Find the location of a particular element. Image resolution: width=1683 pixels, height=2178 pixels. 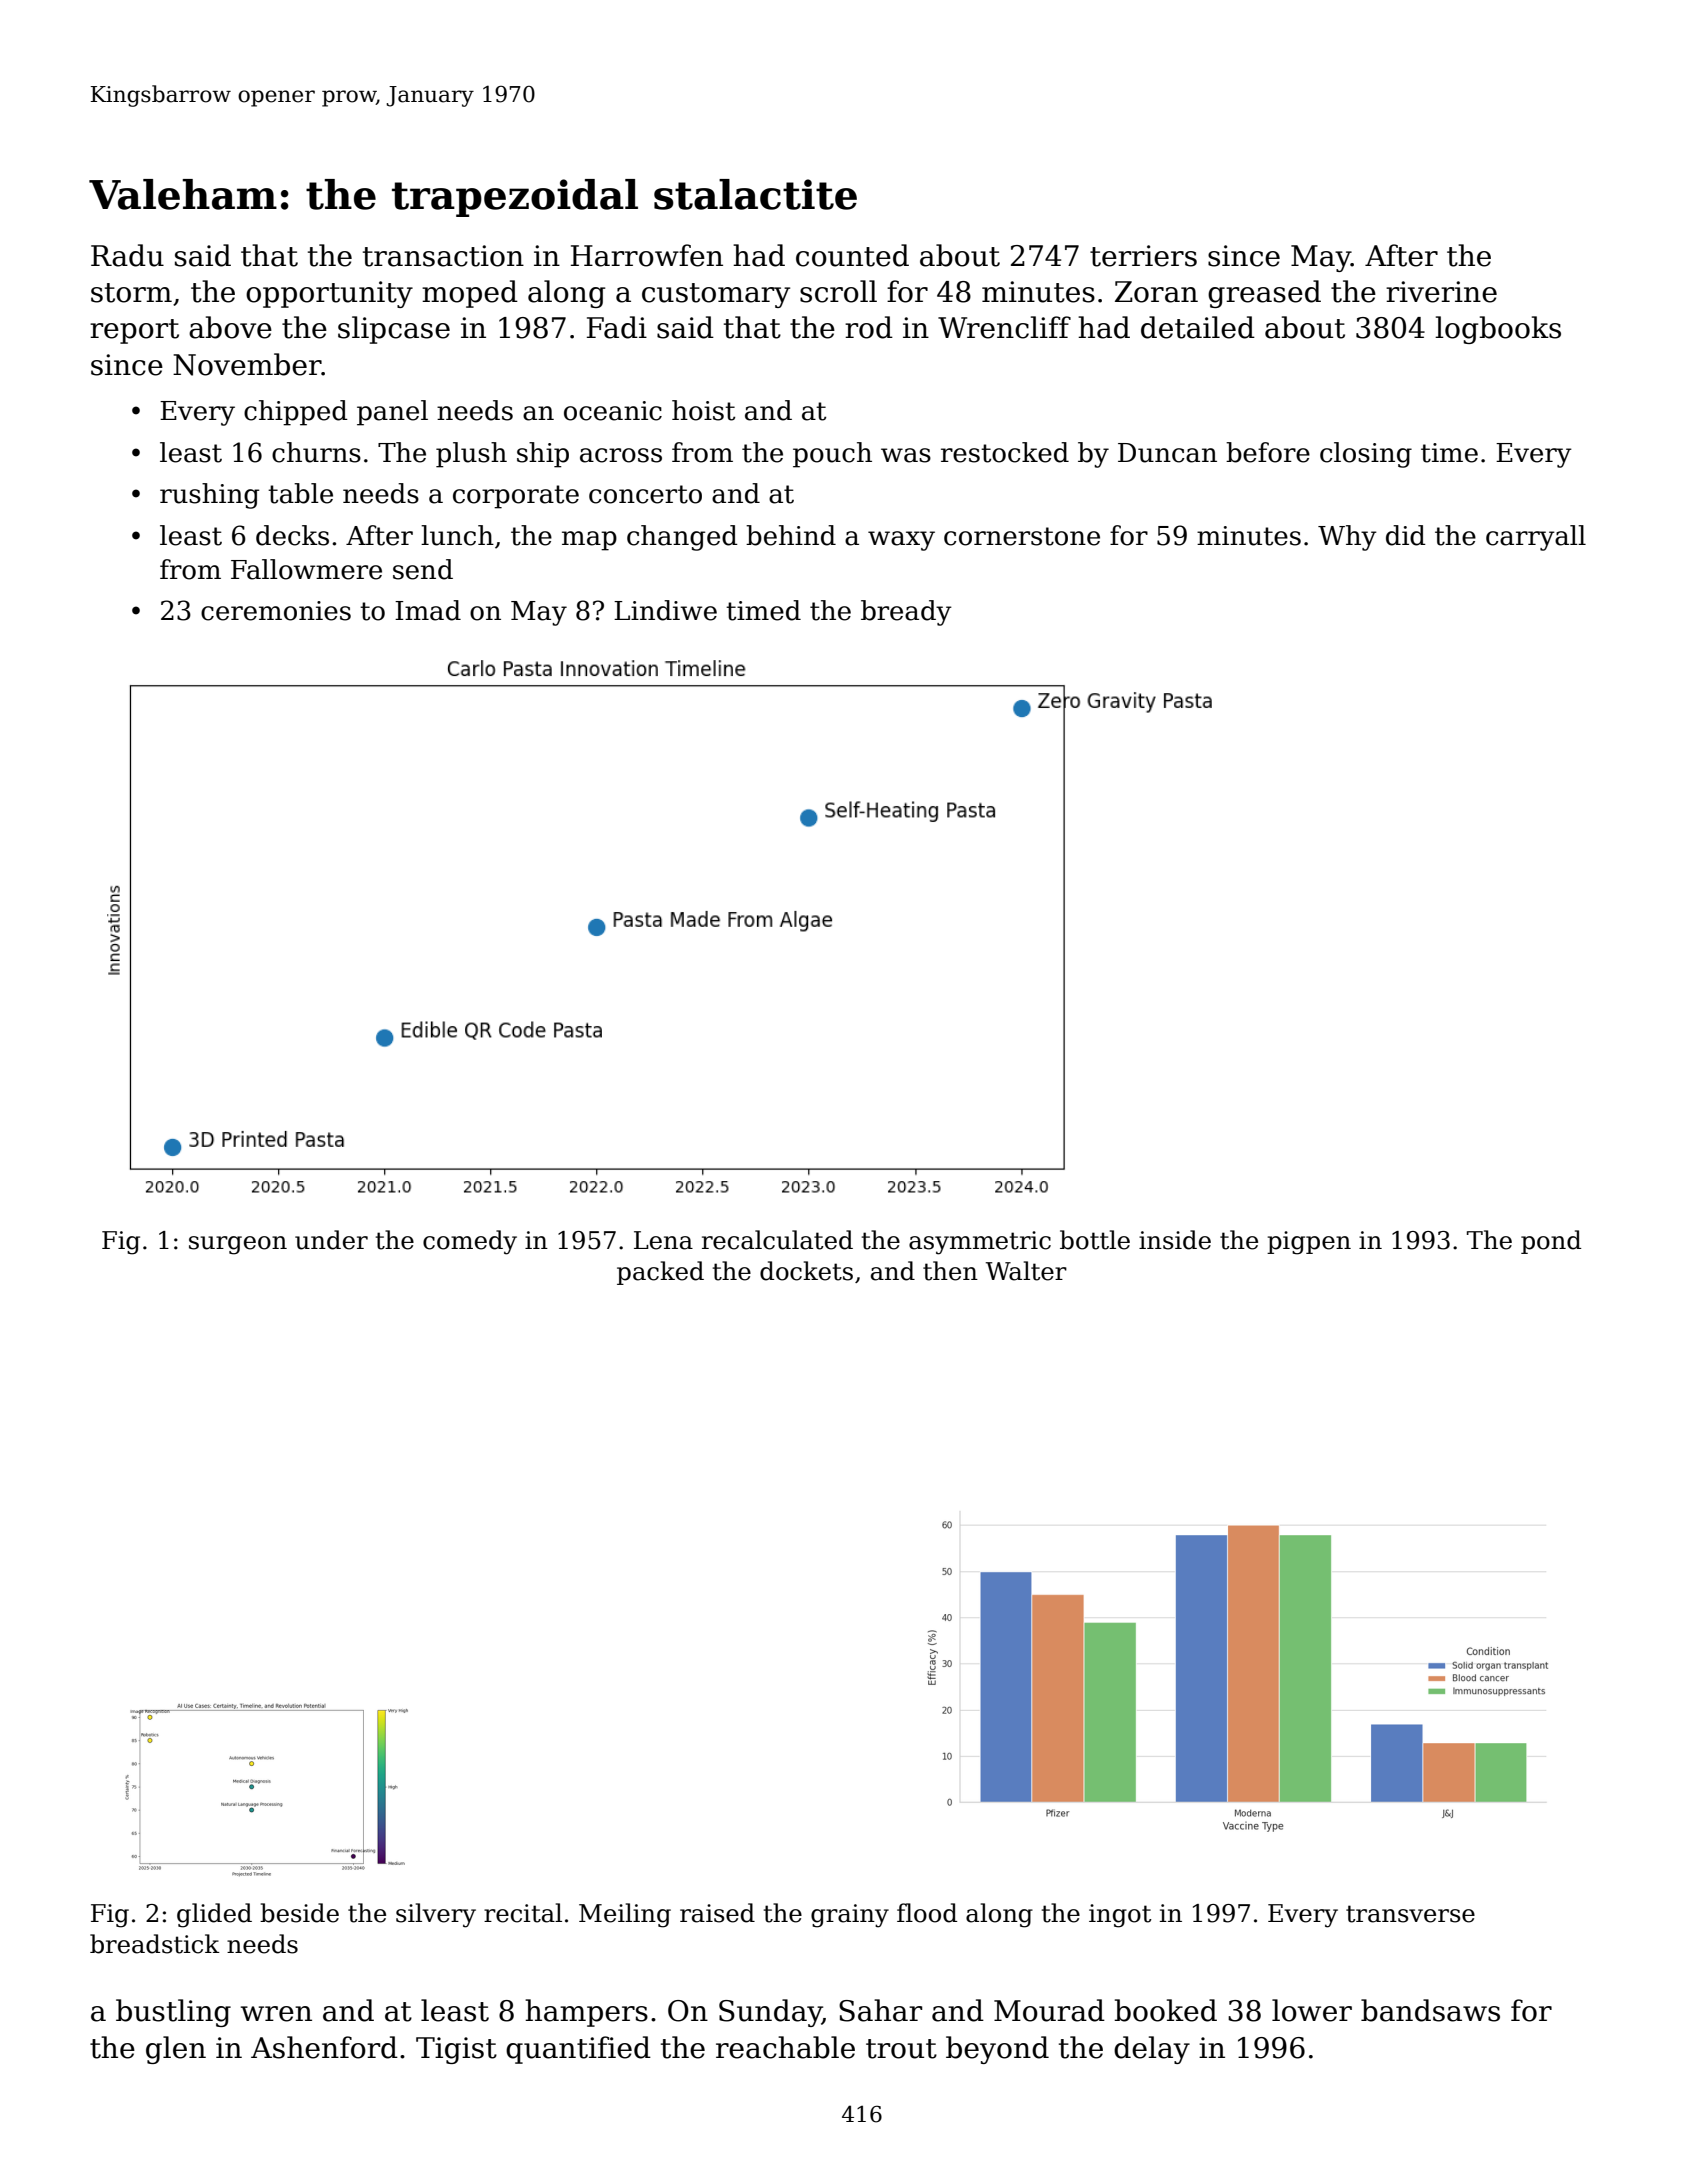

ceremonies is located at coordinates (276, 611).
